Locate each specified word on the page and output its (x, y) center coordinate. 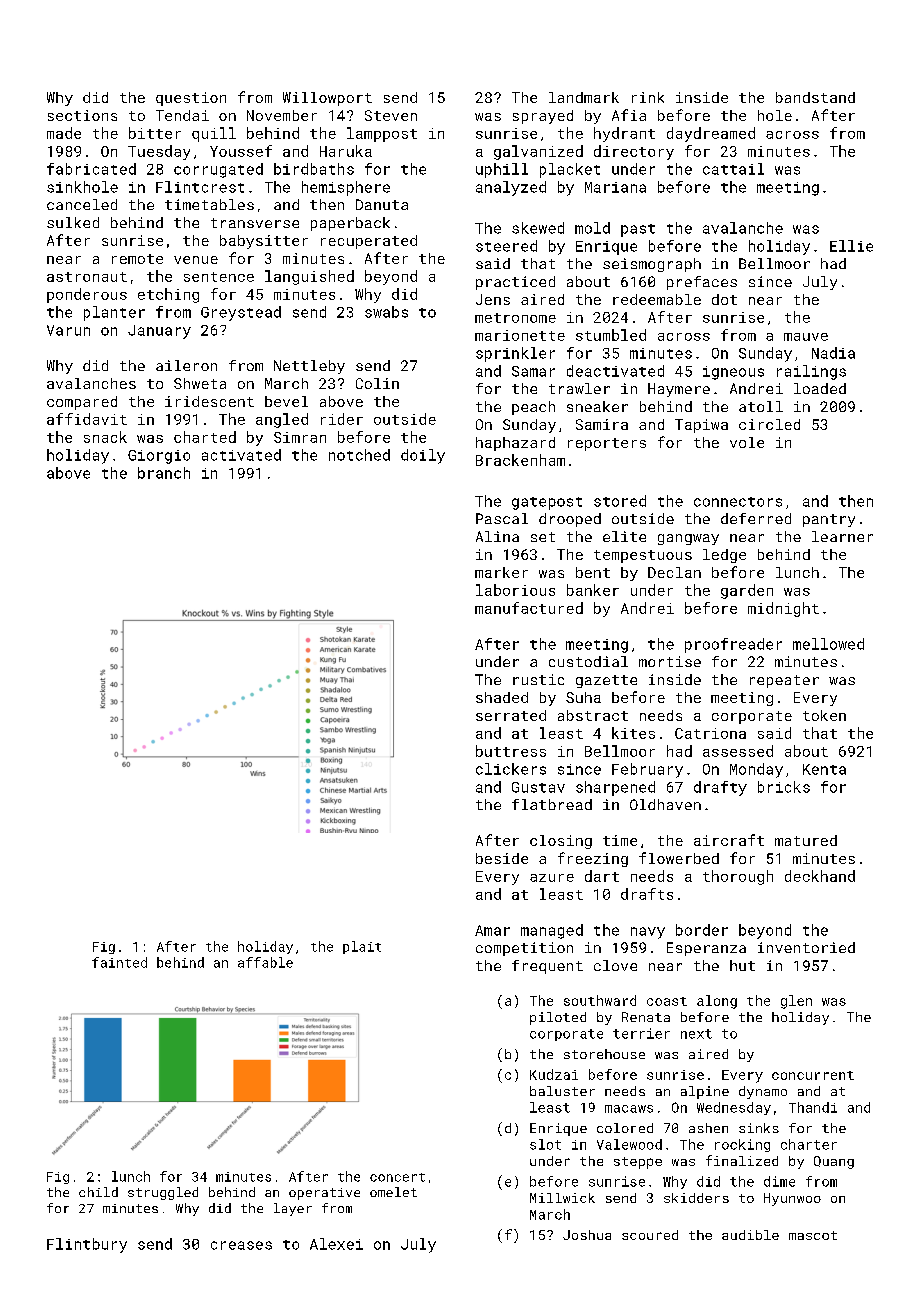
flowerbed (679, 858)
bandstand (815, 97)
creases (241, 1245)
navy (648, 933)
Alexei (336, 1244)
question (191, 99)
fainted (119, 962)
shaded (502, 697)
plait (362, 947)
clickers (511, 769)
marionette (520, 335)
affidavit (87, 419)
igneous (733, 373)
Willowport (327, 99)
